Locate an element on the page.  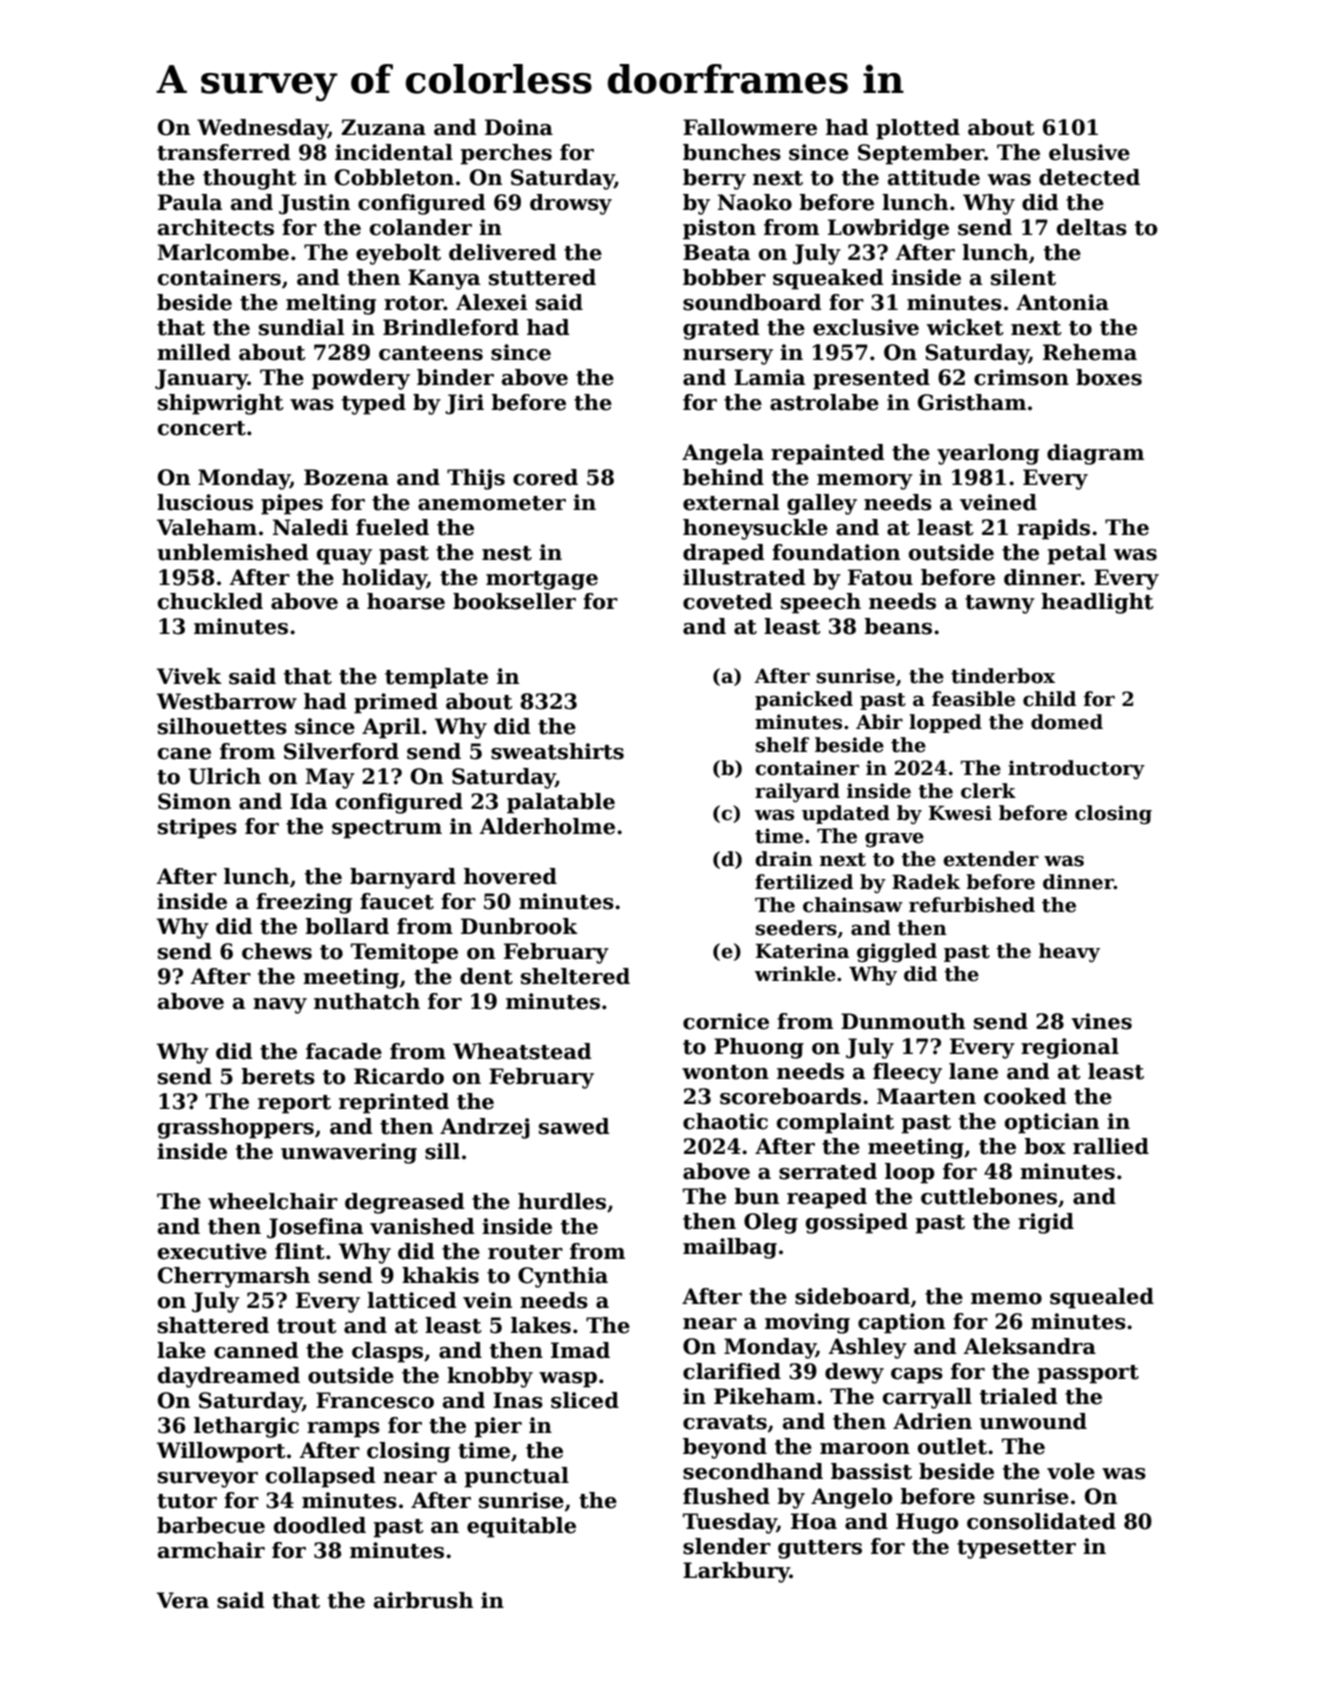
squeaked is located at coordinates (828, 279).
